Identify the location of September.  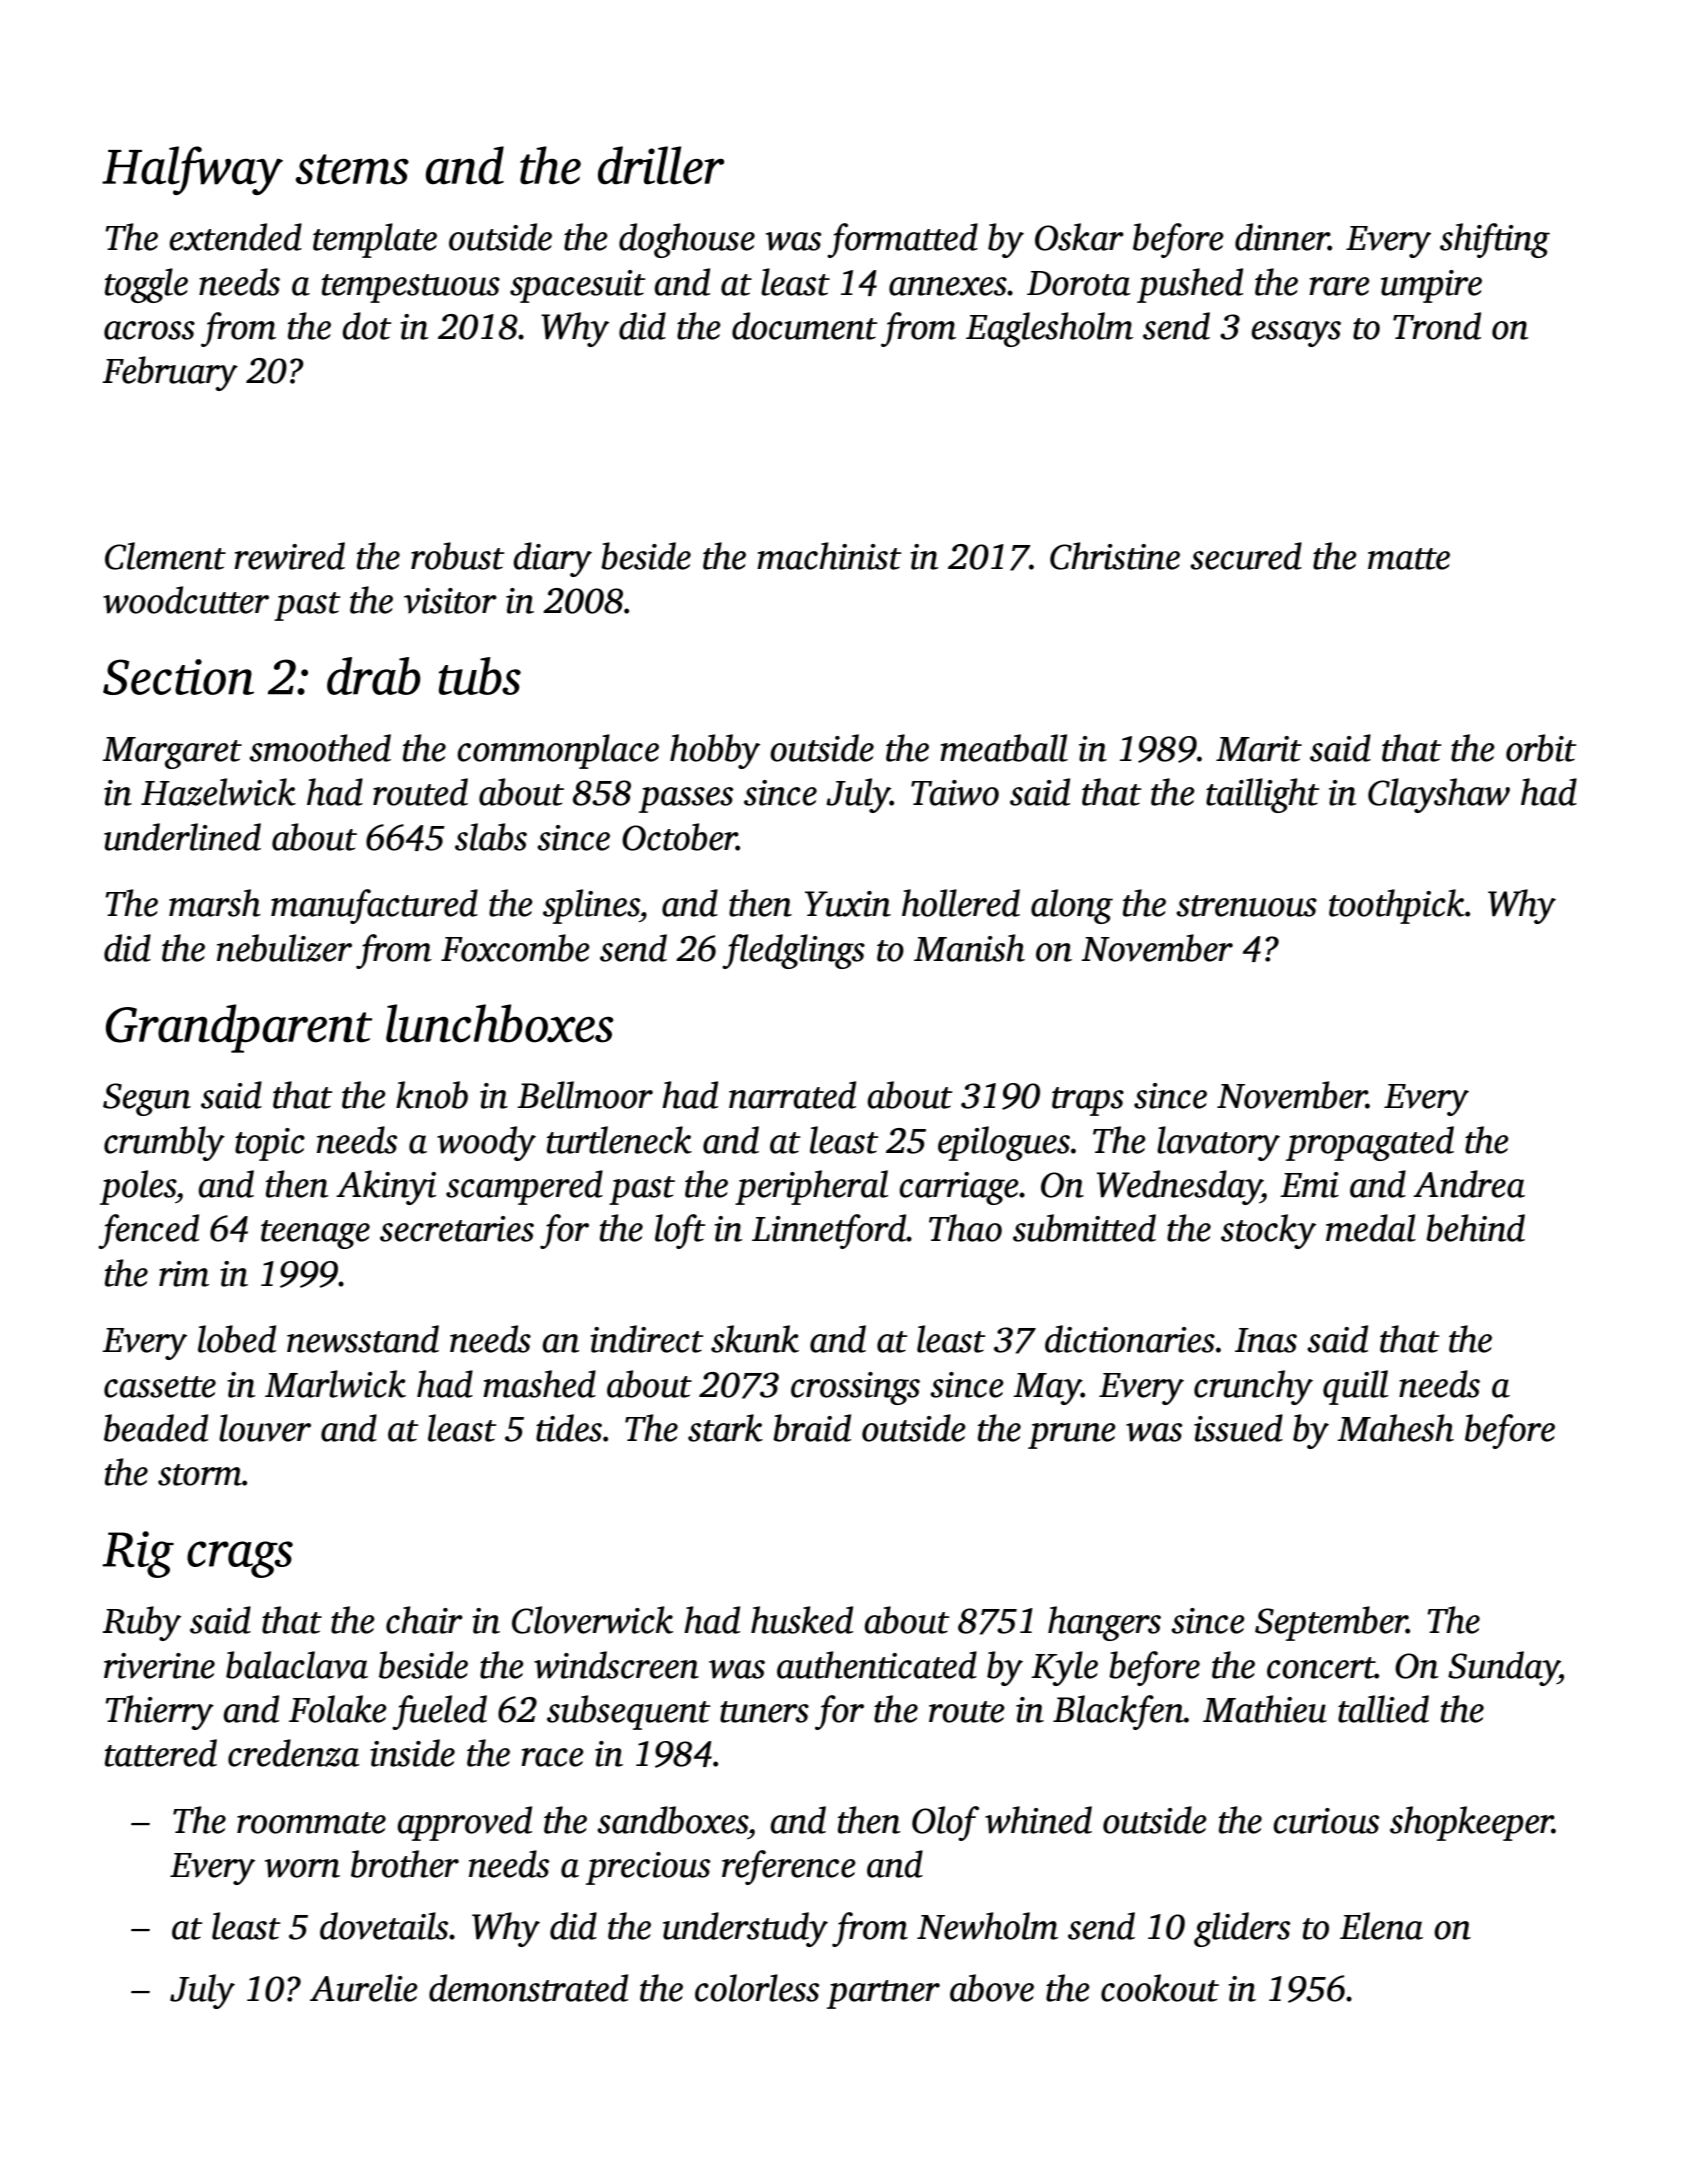
(1331, 1623).
